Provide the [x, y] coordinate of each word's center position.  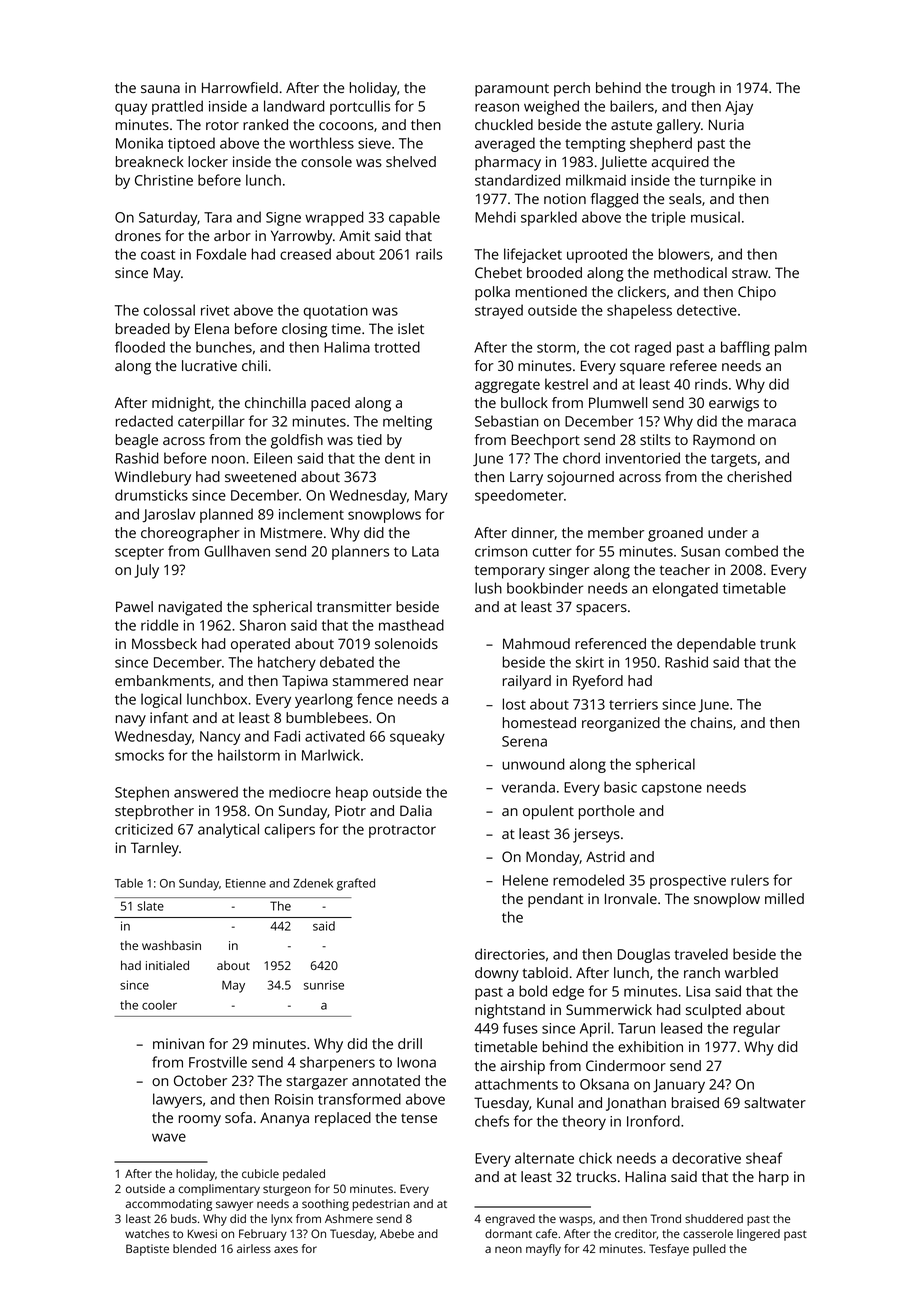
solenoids [406, 643]
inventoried [643, 458]
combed [751, 551]
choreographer [190, 534]
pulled [709, 1250]
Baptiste [147, 1250]
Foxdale [221, 254]
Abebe [397, 1233]
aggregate [507, 386]
